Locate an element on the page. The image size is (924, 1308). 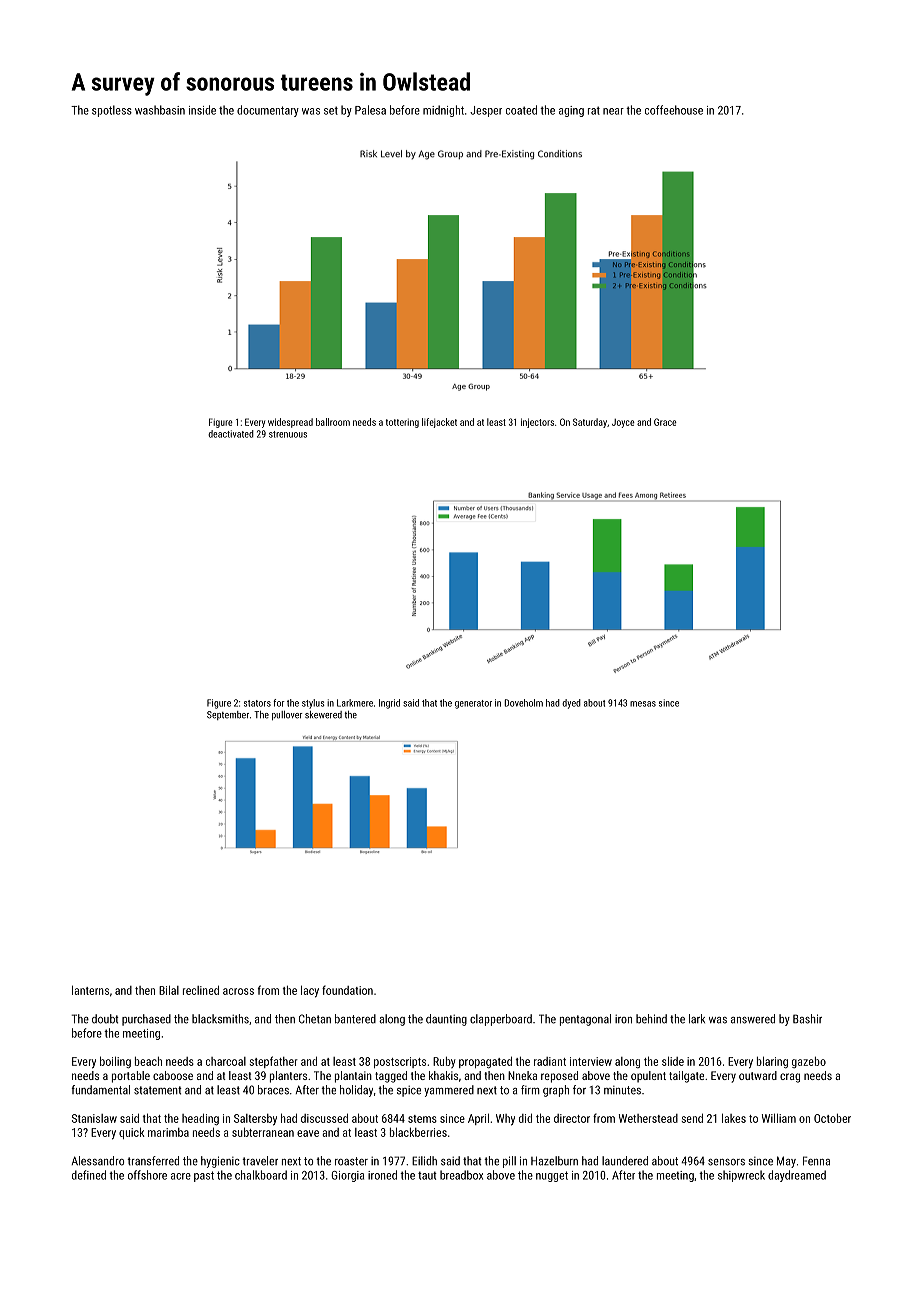
mesas is located at coordinates (643, 704).
